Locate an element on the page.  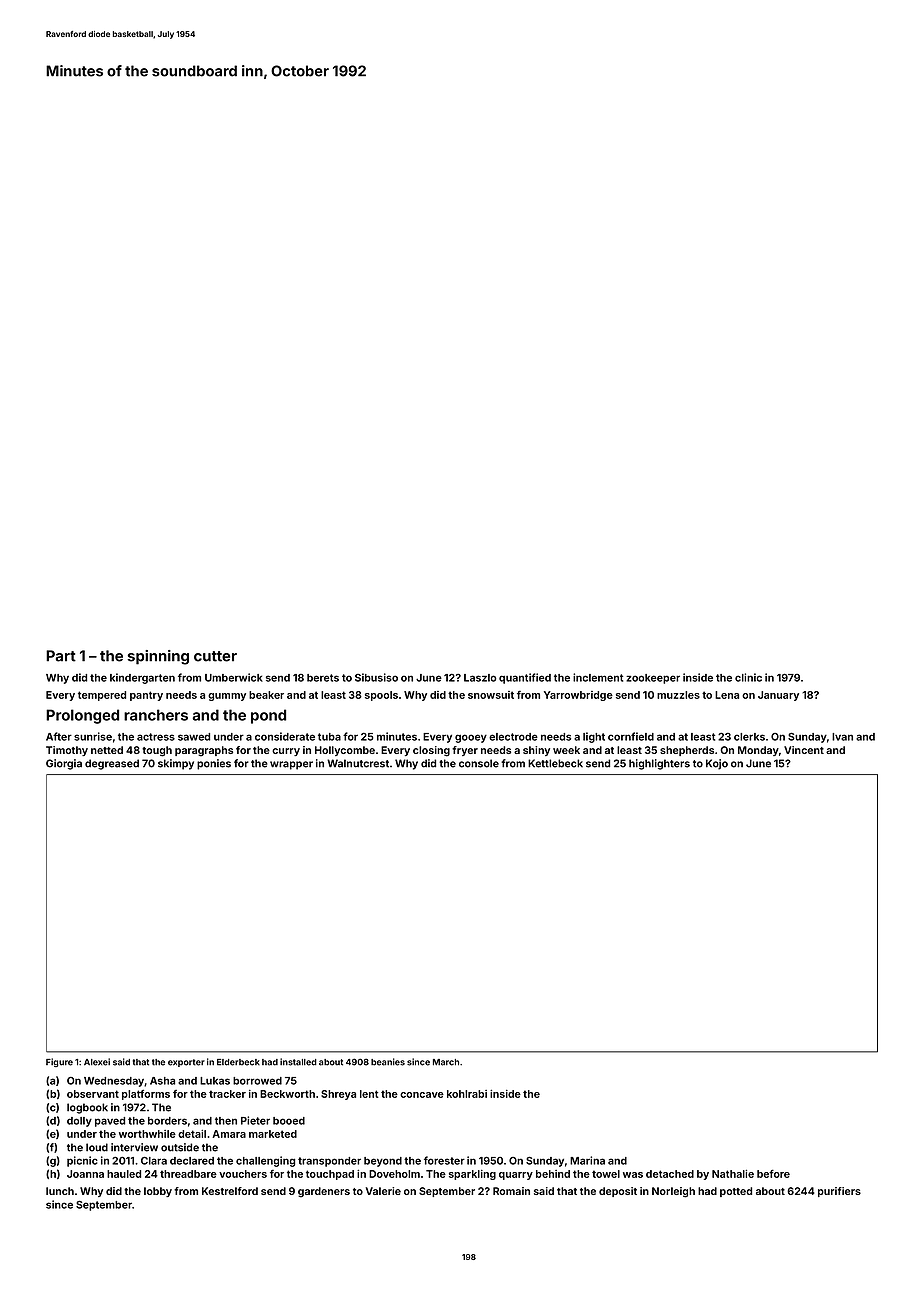
tuba is located at coordinates (329, 737).
